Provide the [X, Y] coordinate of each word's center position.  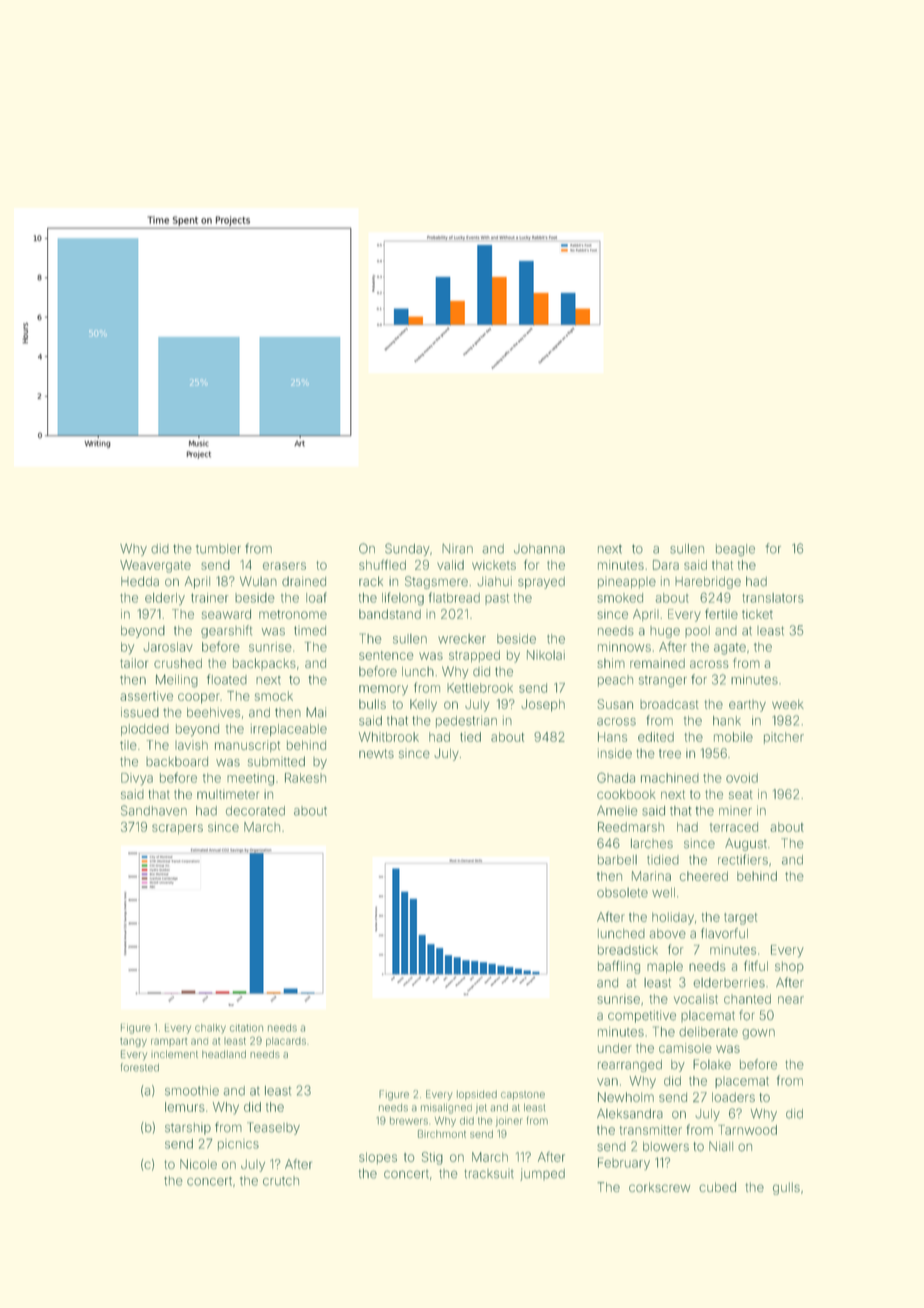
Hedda [140, 581]
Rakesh [305, 778]
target [740, 919]
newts [376, 754]
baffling [619, 967]
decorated [255, 811]
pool [697, 632]
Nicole [198, 1164]
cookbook [626, 794]
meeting [250, 779]
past [497, 599]
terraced [734, 827]
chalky [210, 1029]
